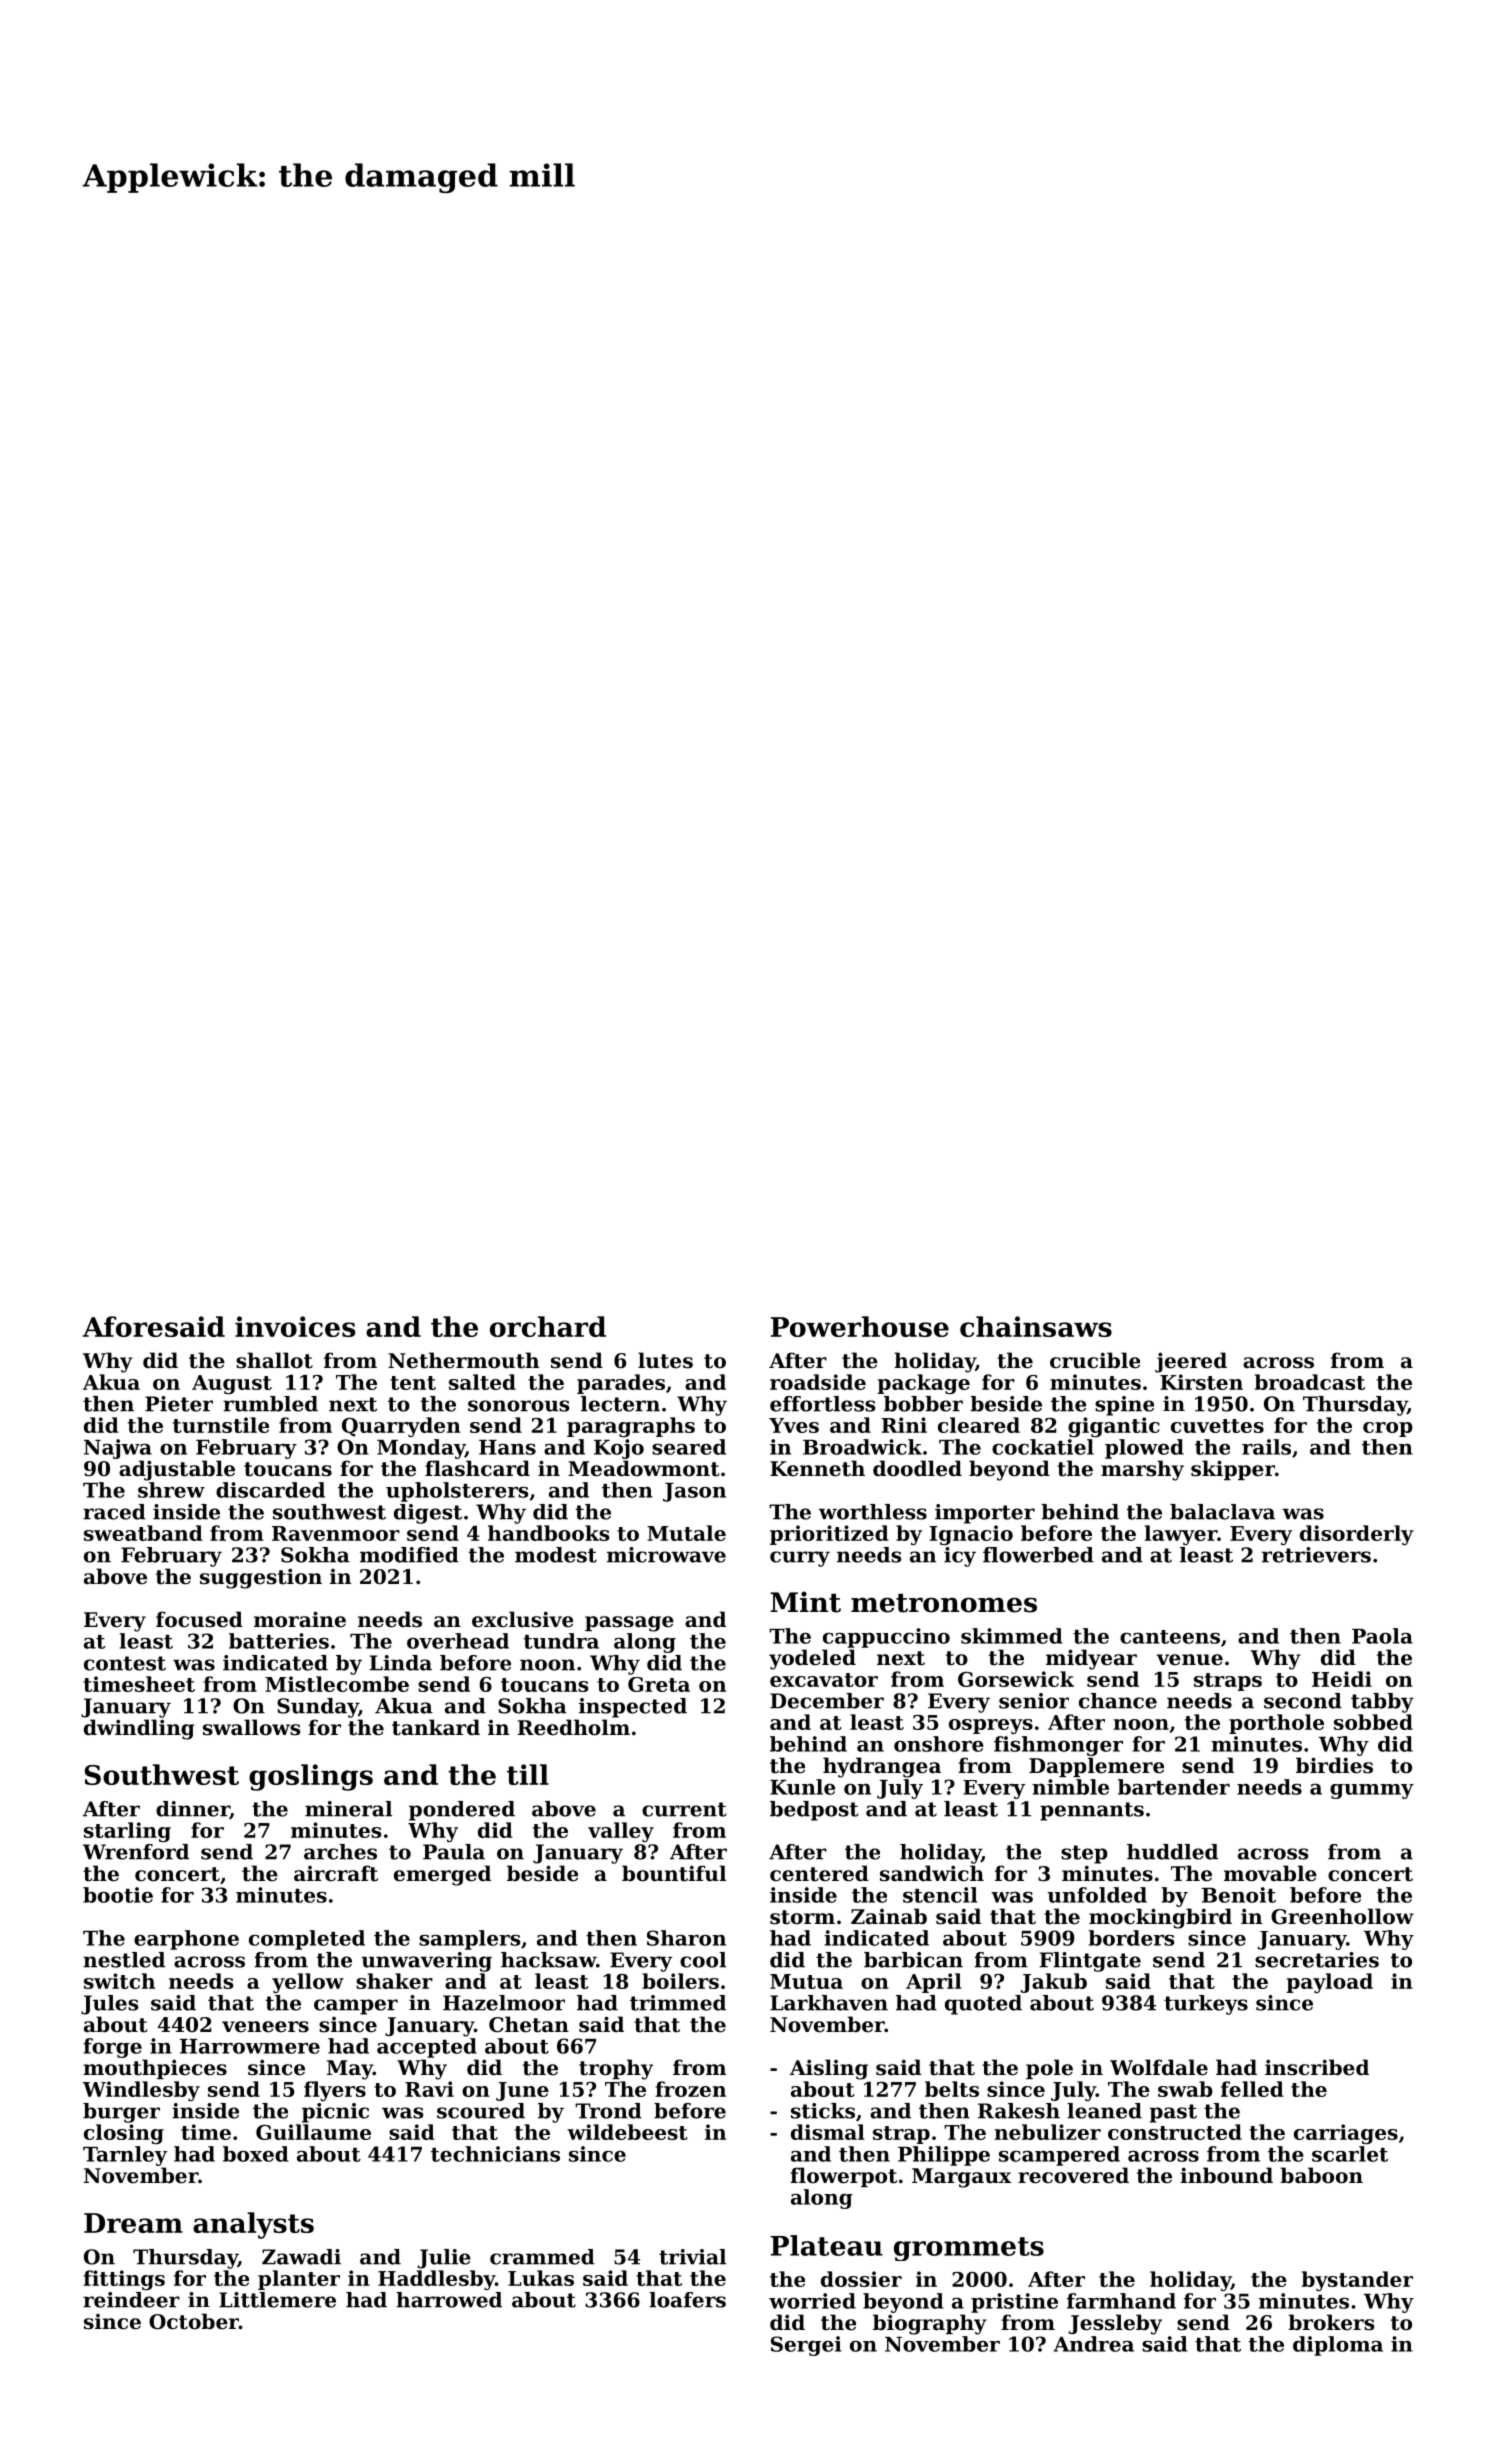 Image resolution: width=1496 pixels, height=2464 pixels. I want to click on valley, so click(621, 1832).
